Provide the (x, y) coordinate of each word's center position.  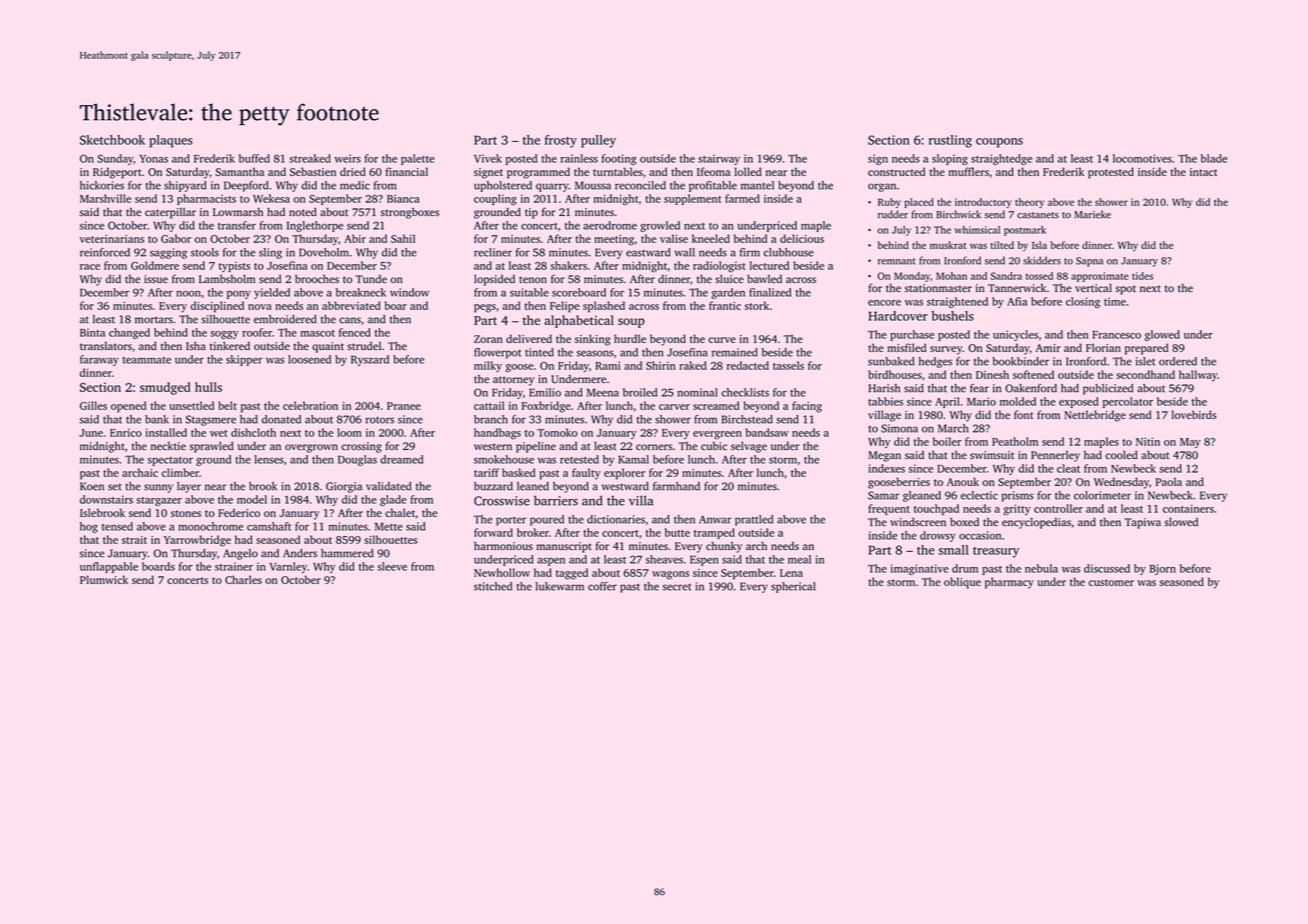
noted (303, 211)
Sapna (1089, 262)
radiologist (719, 267)
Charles (243, 579)
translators (106, 346)
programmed (538, 173)
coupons (999, 143)
